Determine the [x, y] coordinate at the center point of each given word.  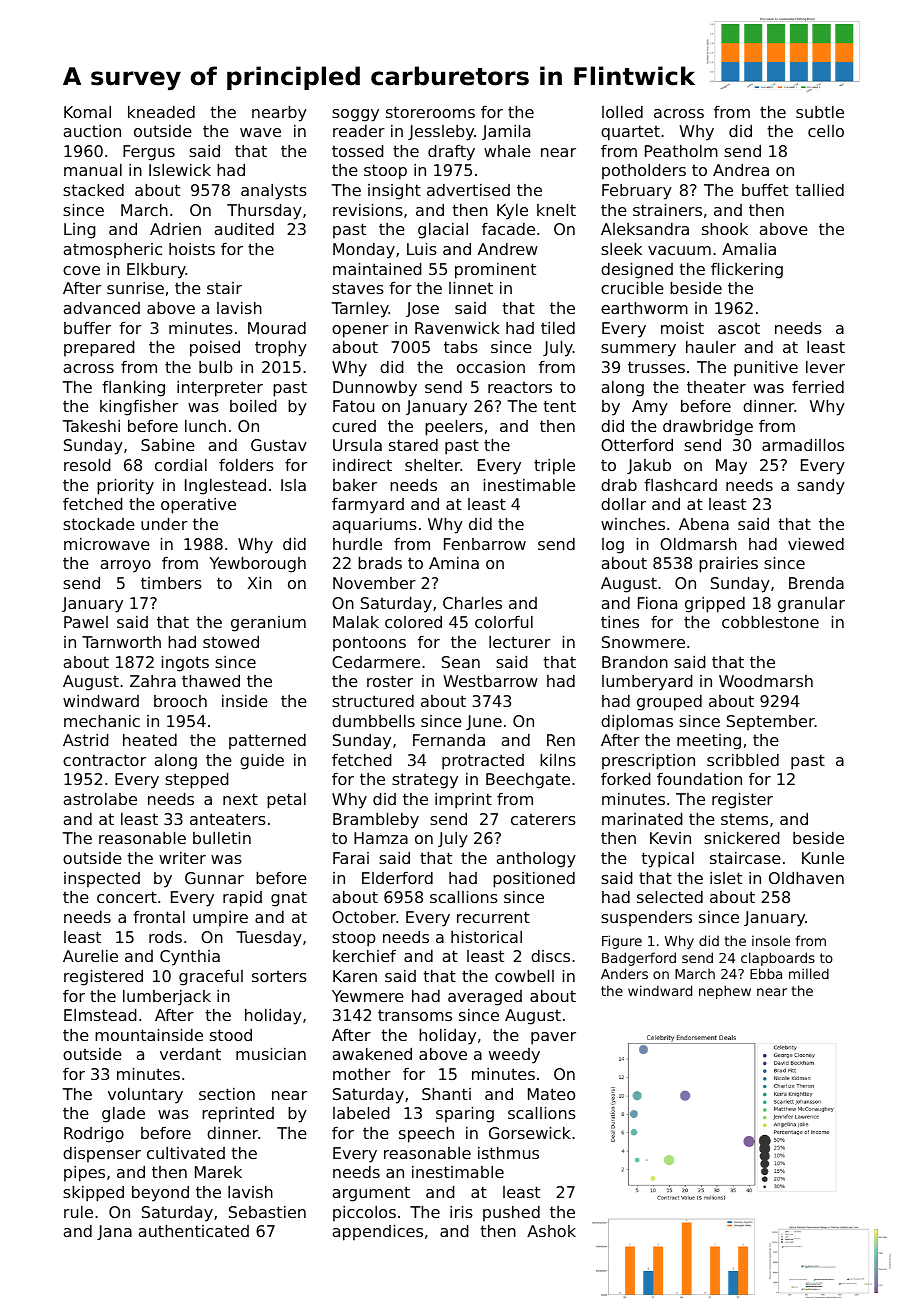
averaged [485, 998]
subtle [820, 112]
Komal [87, 112]
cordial [181, 465]
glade [123, 1115]
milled [809, 973]
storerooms [430, 112]
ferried [818, 387]
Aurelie [90, 956]
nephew [725, 992]
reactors [520, 387]
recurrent [493, 917]
